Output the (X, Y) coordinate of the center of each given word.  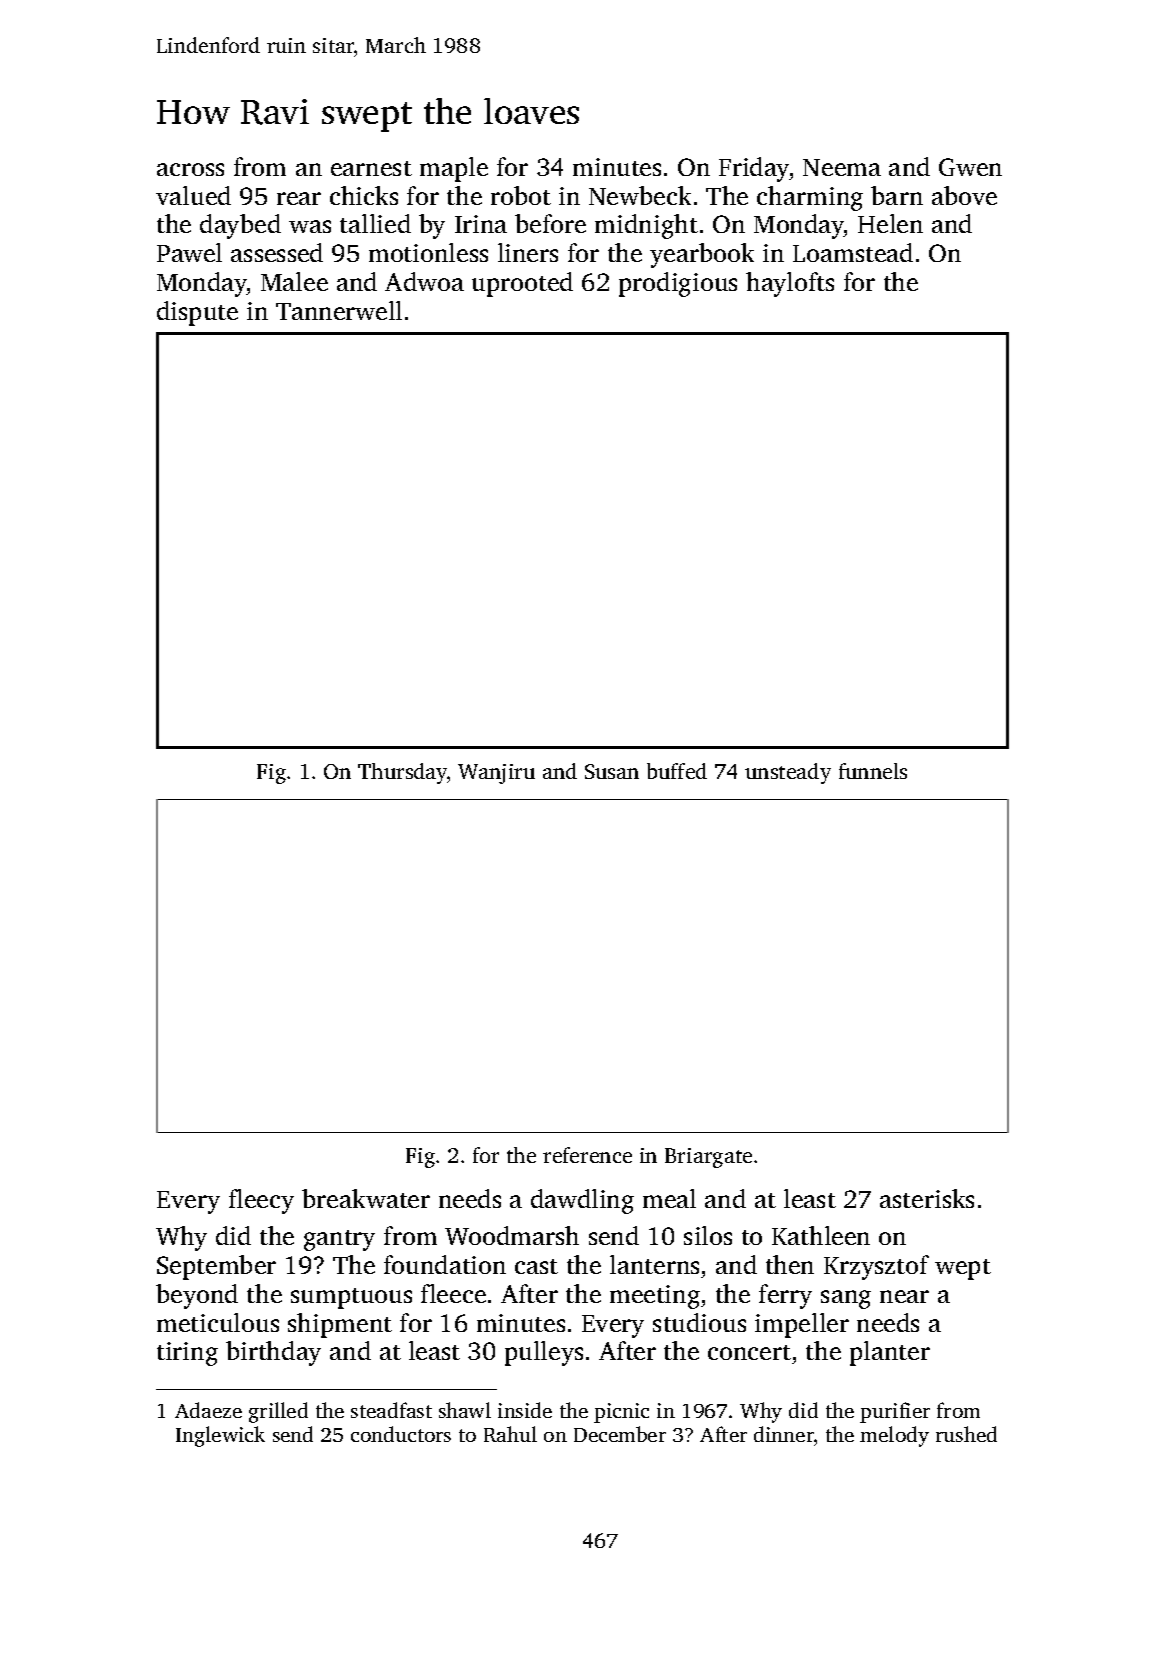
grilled (278, 1412)
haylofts (790, 284)
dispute (197, 313)
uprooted (522, 284)
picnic (621, 1413)
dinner (784, 1434)
